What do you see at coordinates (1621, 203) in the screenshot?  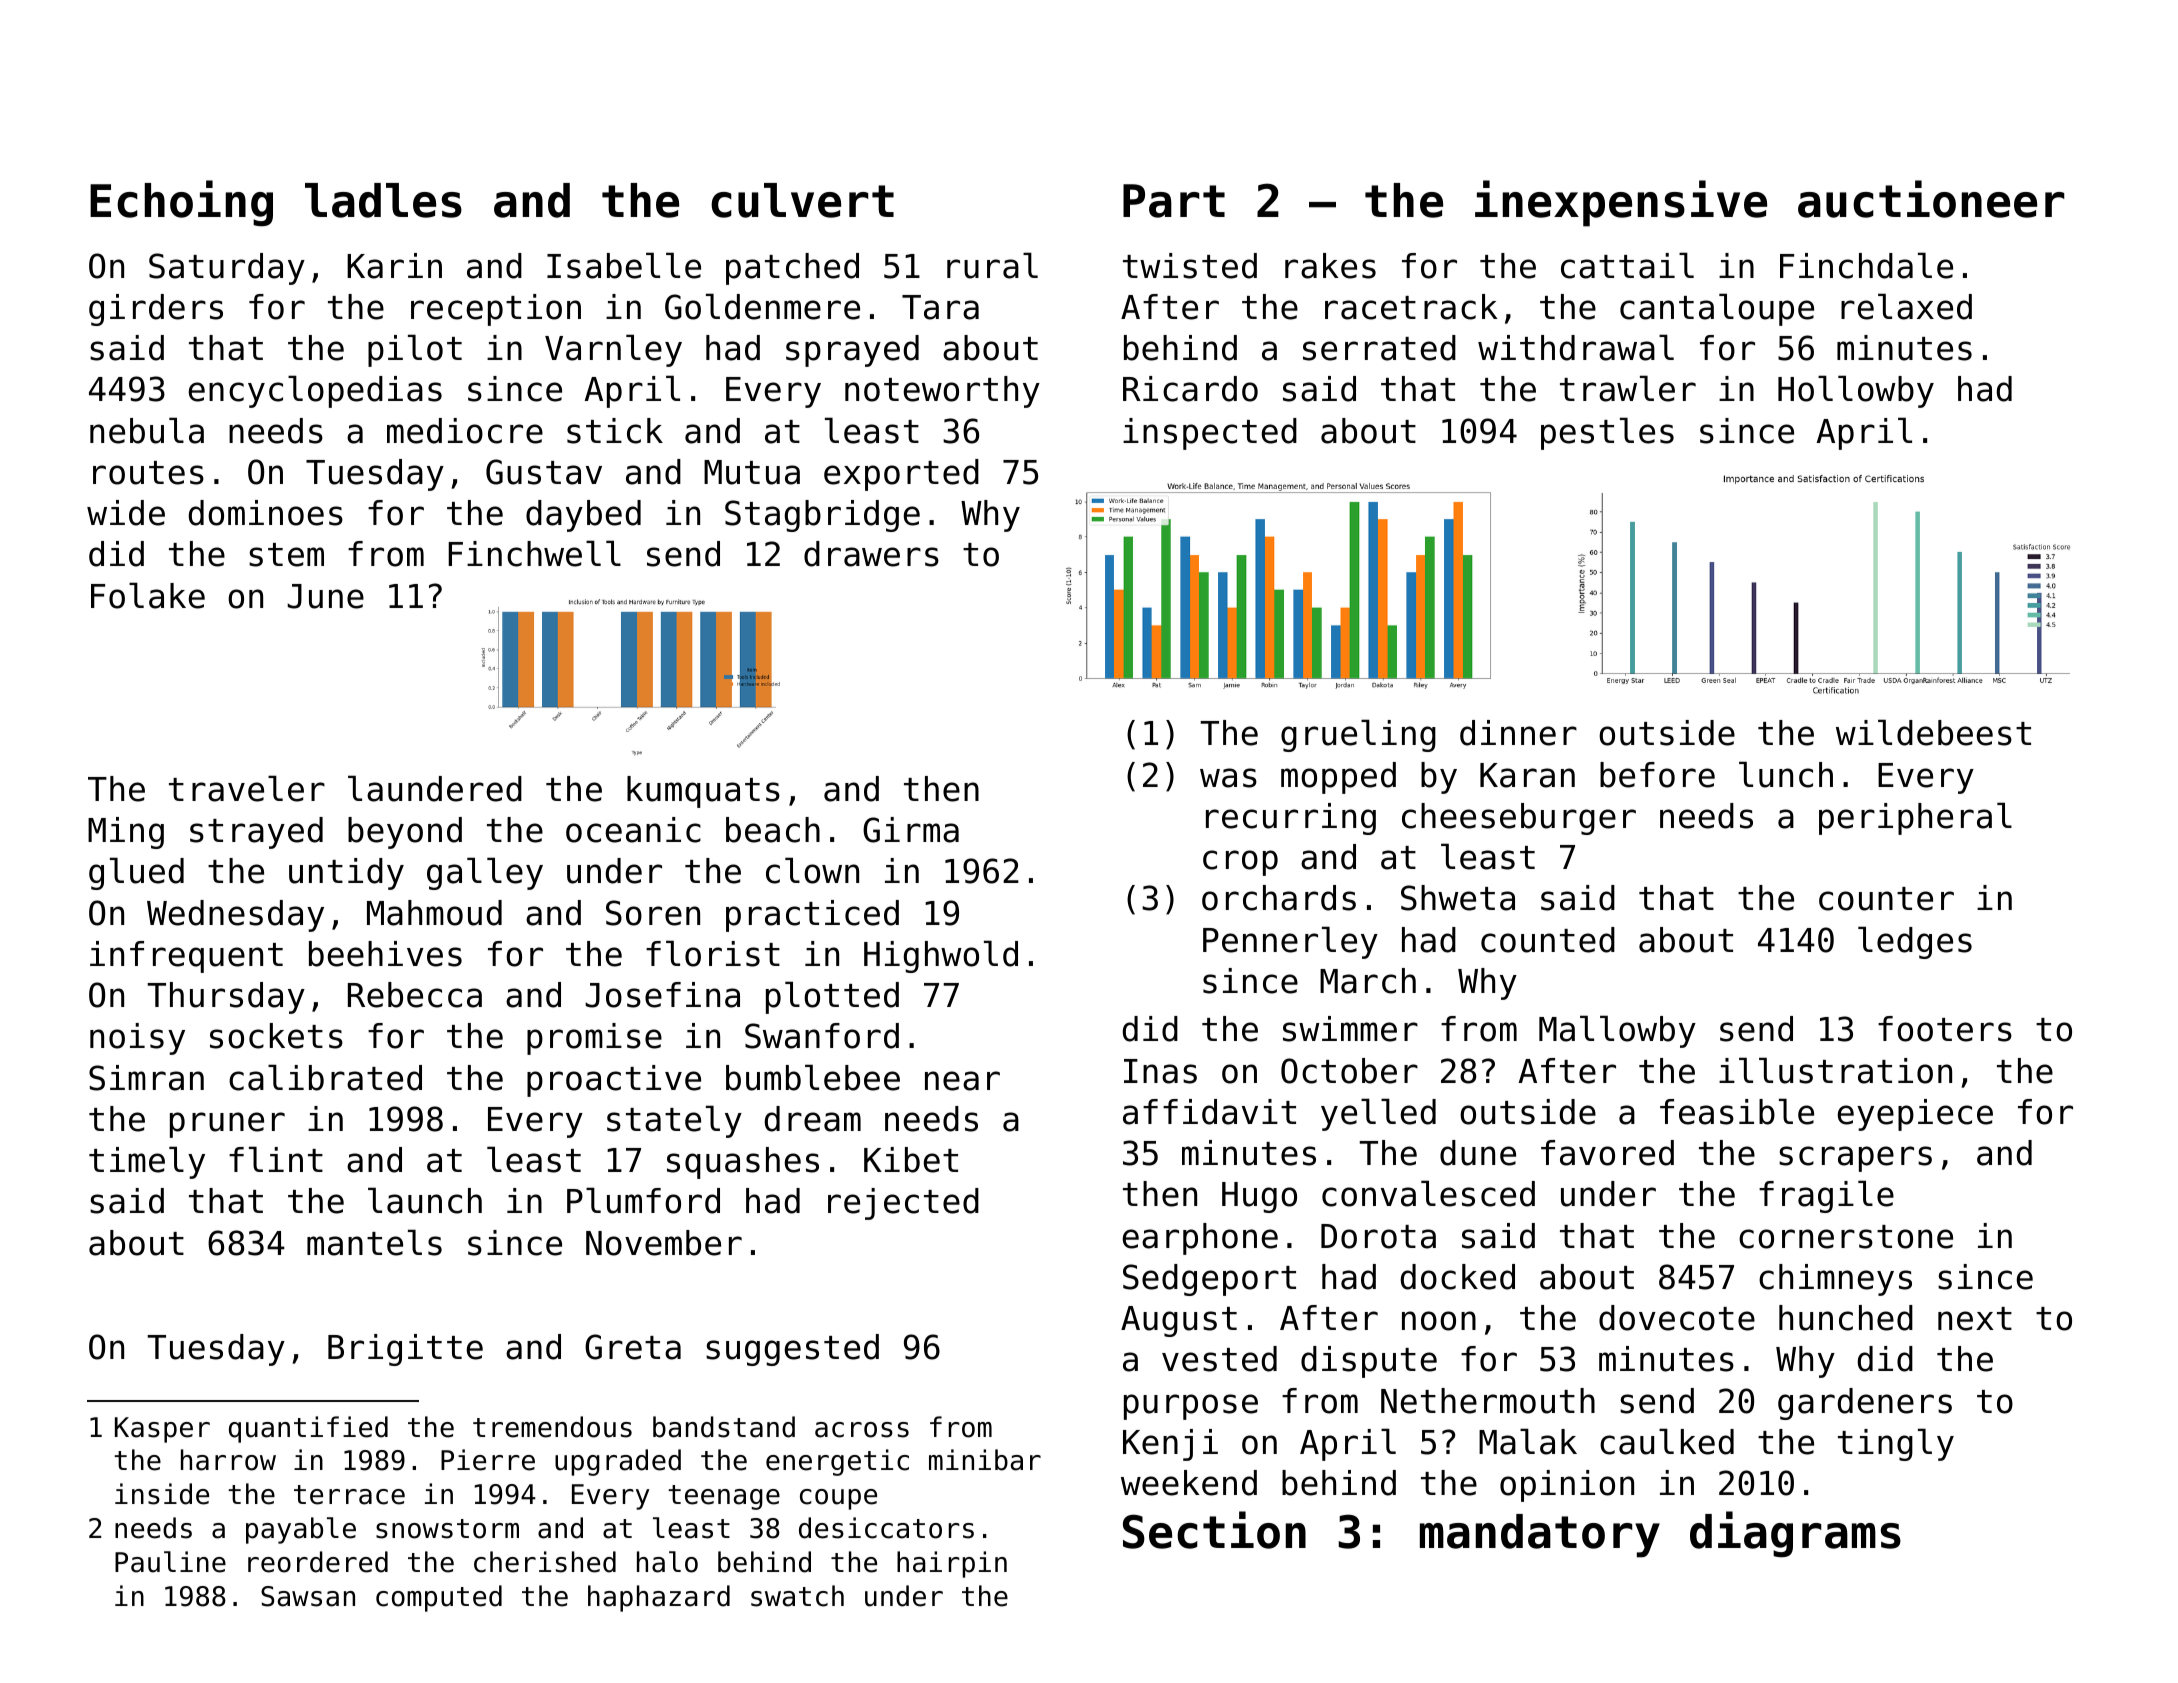 I see `inexpensive` at bounding box center [1621, 203].
